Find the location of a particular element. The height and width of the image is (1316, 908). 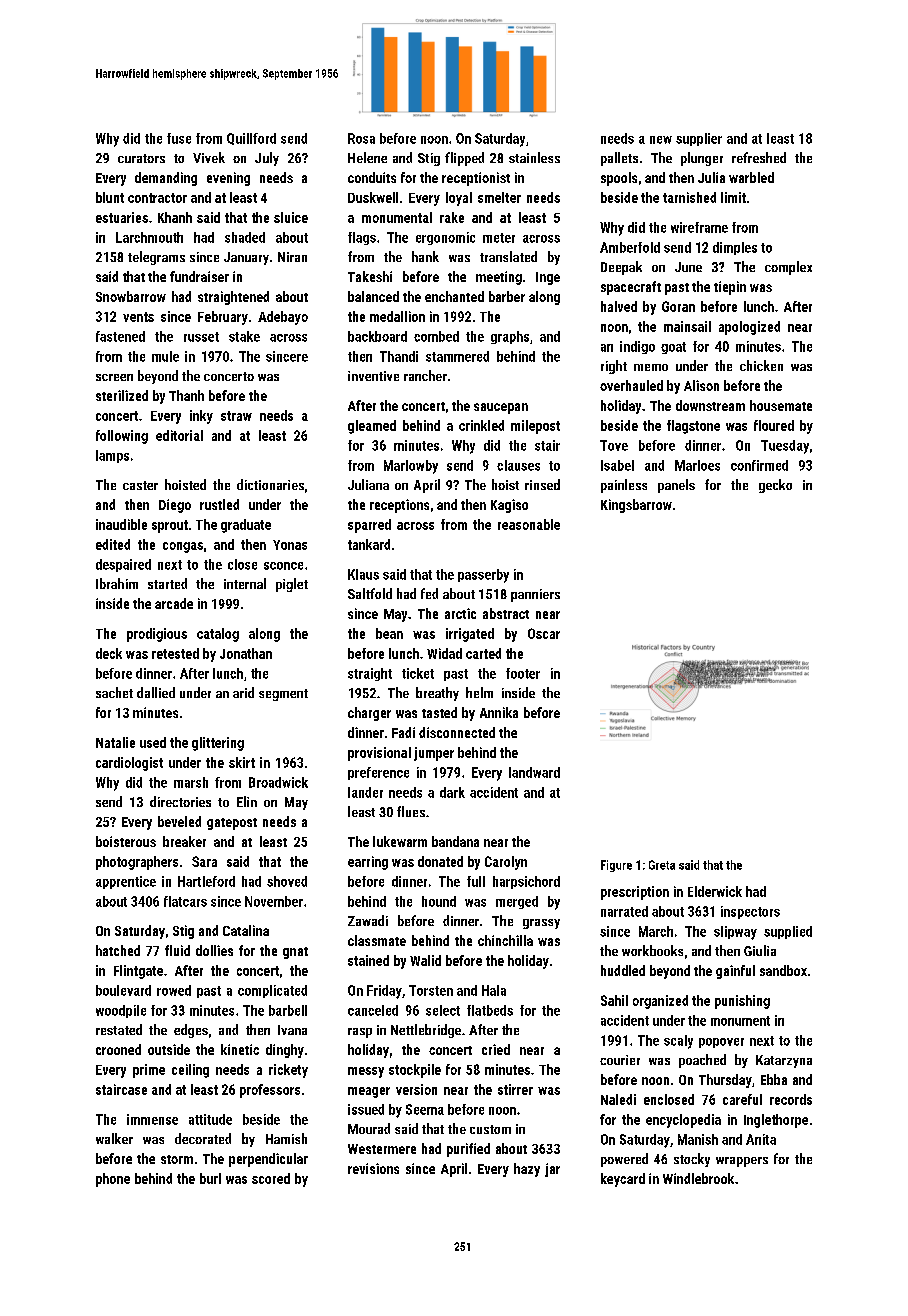

refreshed is located at coordinates (759, 157).
